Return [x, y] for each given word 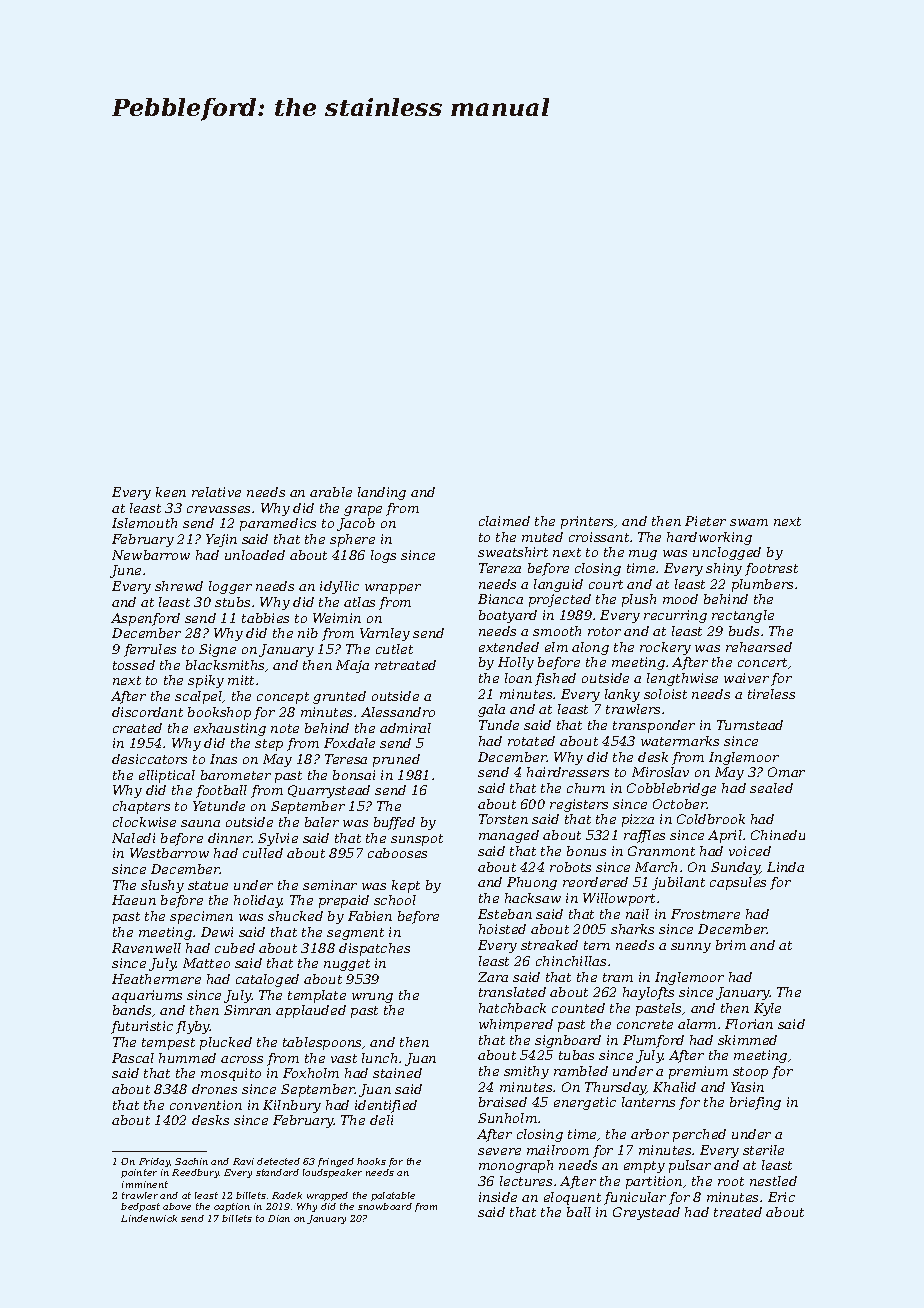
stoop [750, 1073]
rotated [531, 741]
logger [230, 587]
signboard [568, 1041]
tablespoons [322, 1043]
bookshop [219, 713]
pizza [638, 820]
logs [383, 556]
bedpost [140, 1207]
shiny [724, 569]
